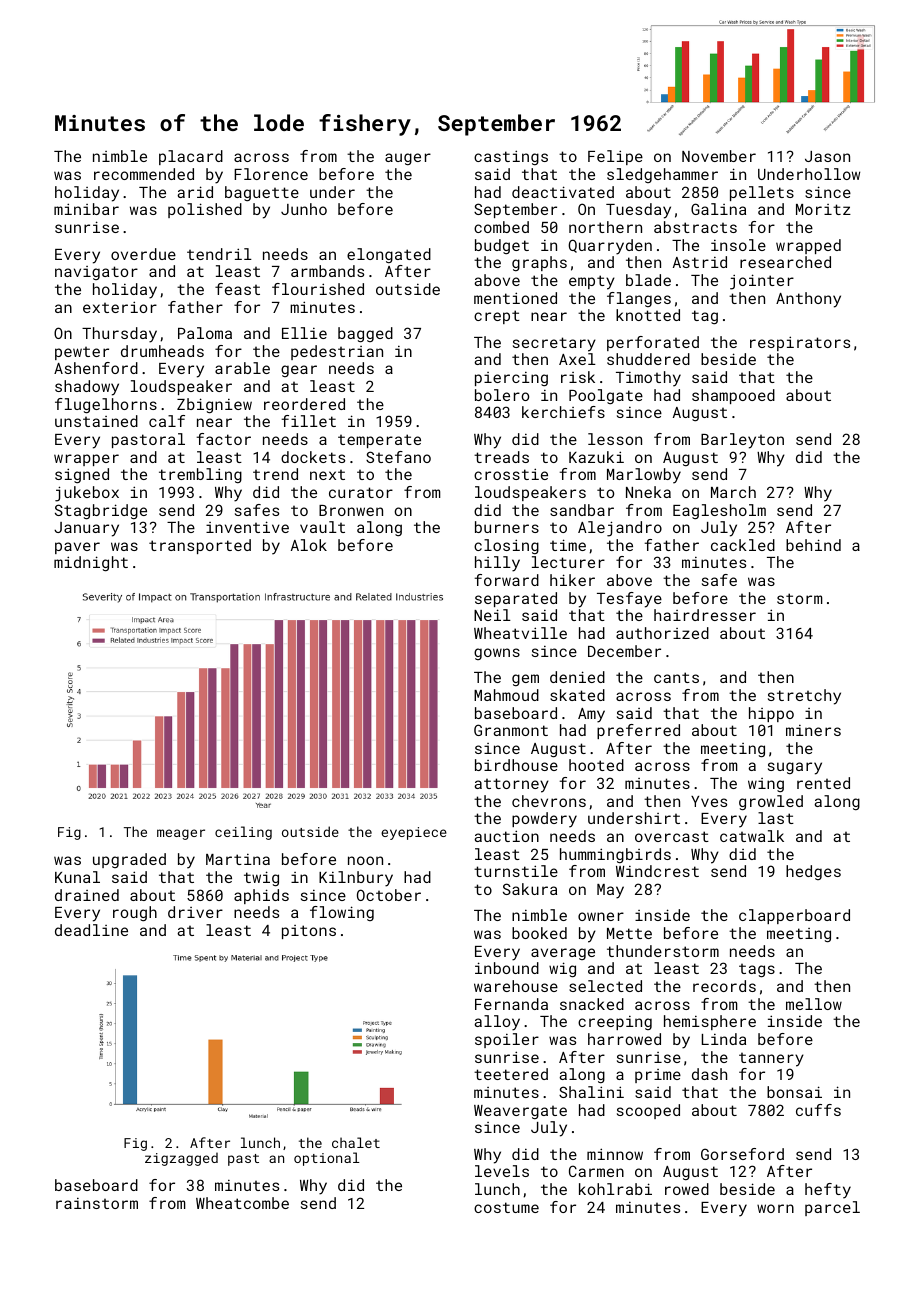  What do you see at coordinates (662, 175) in the document?
I see `sledgehammer` at bounding box center [662, 175].
